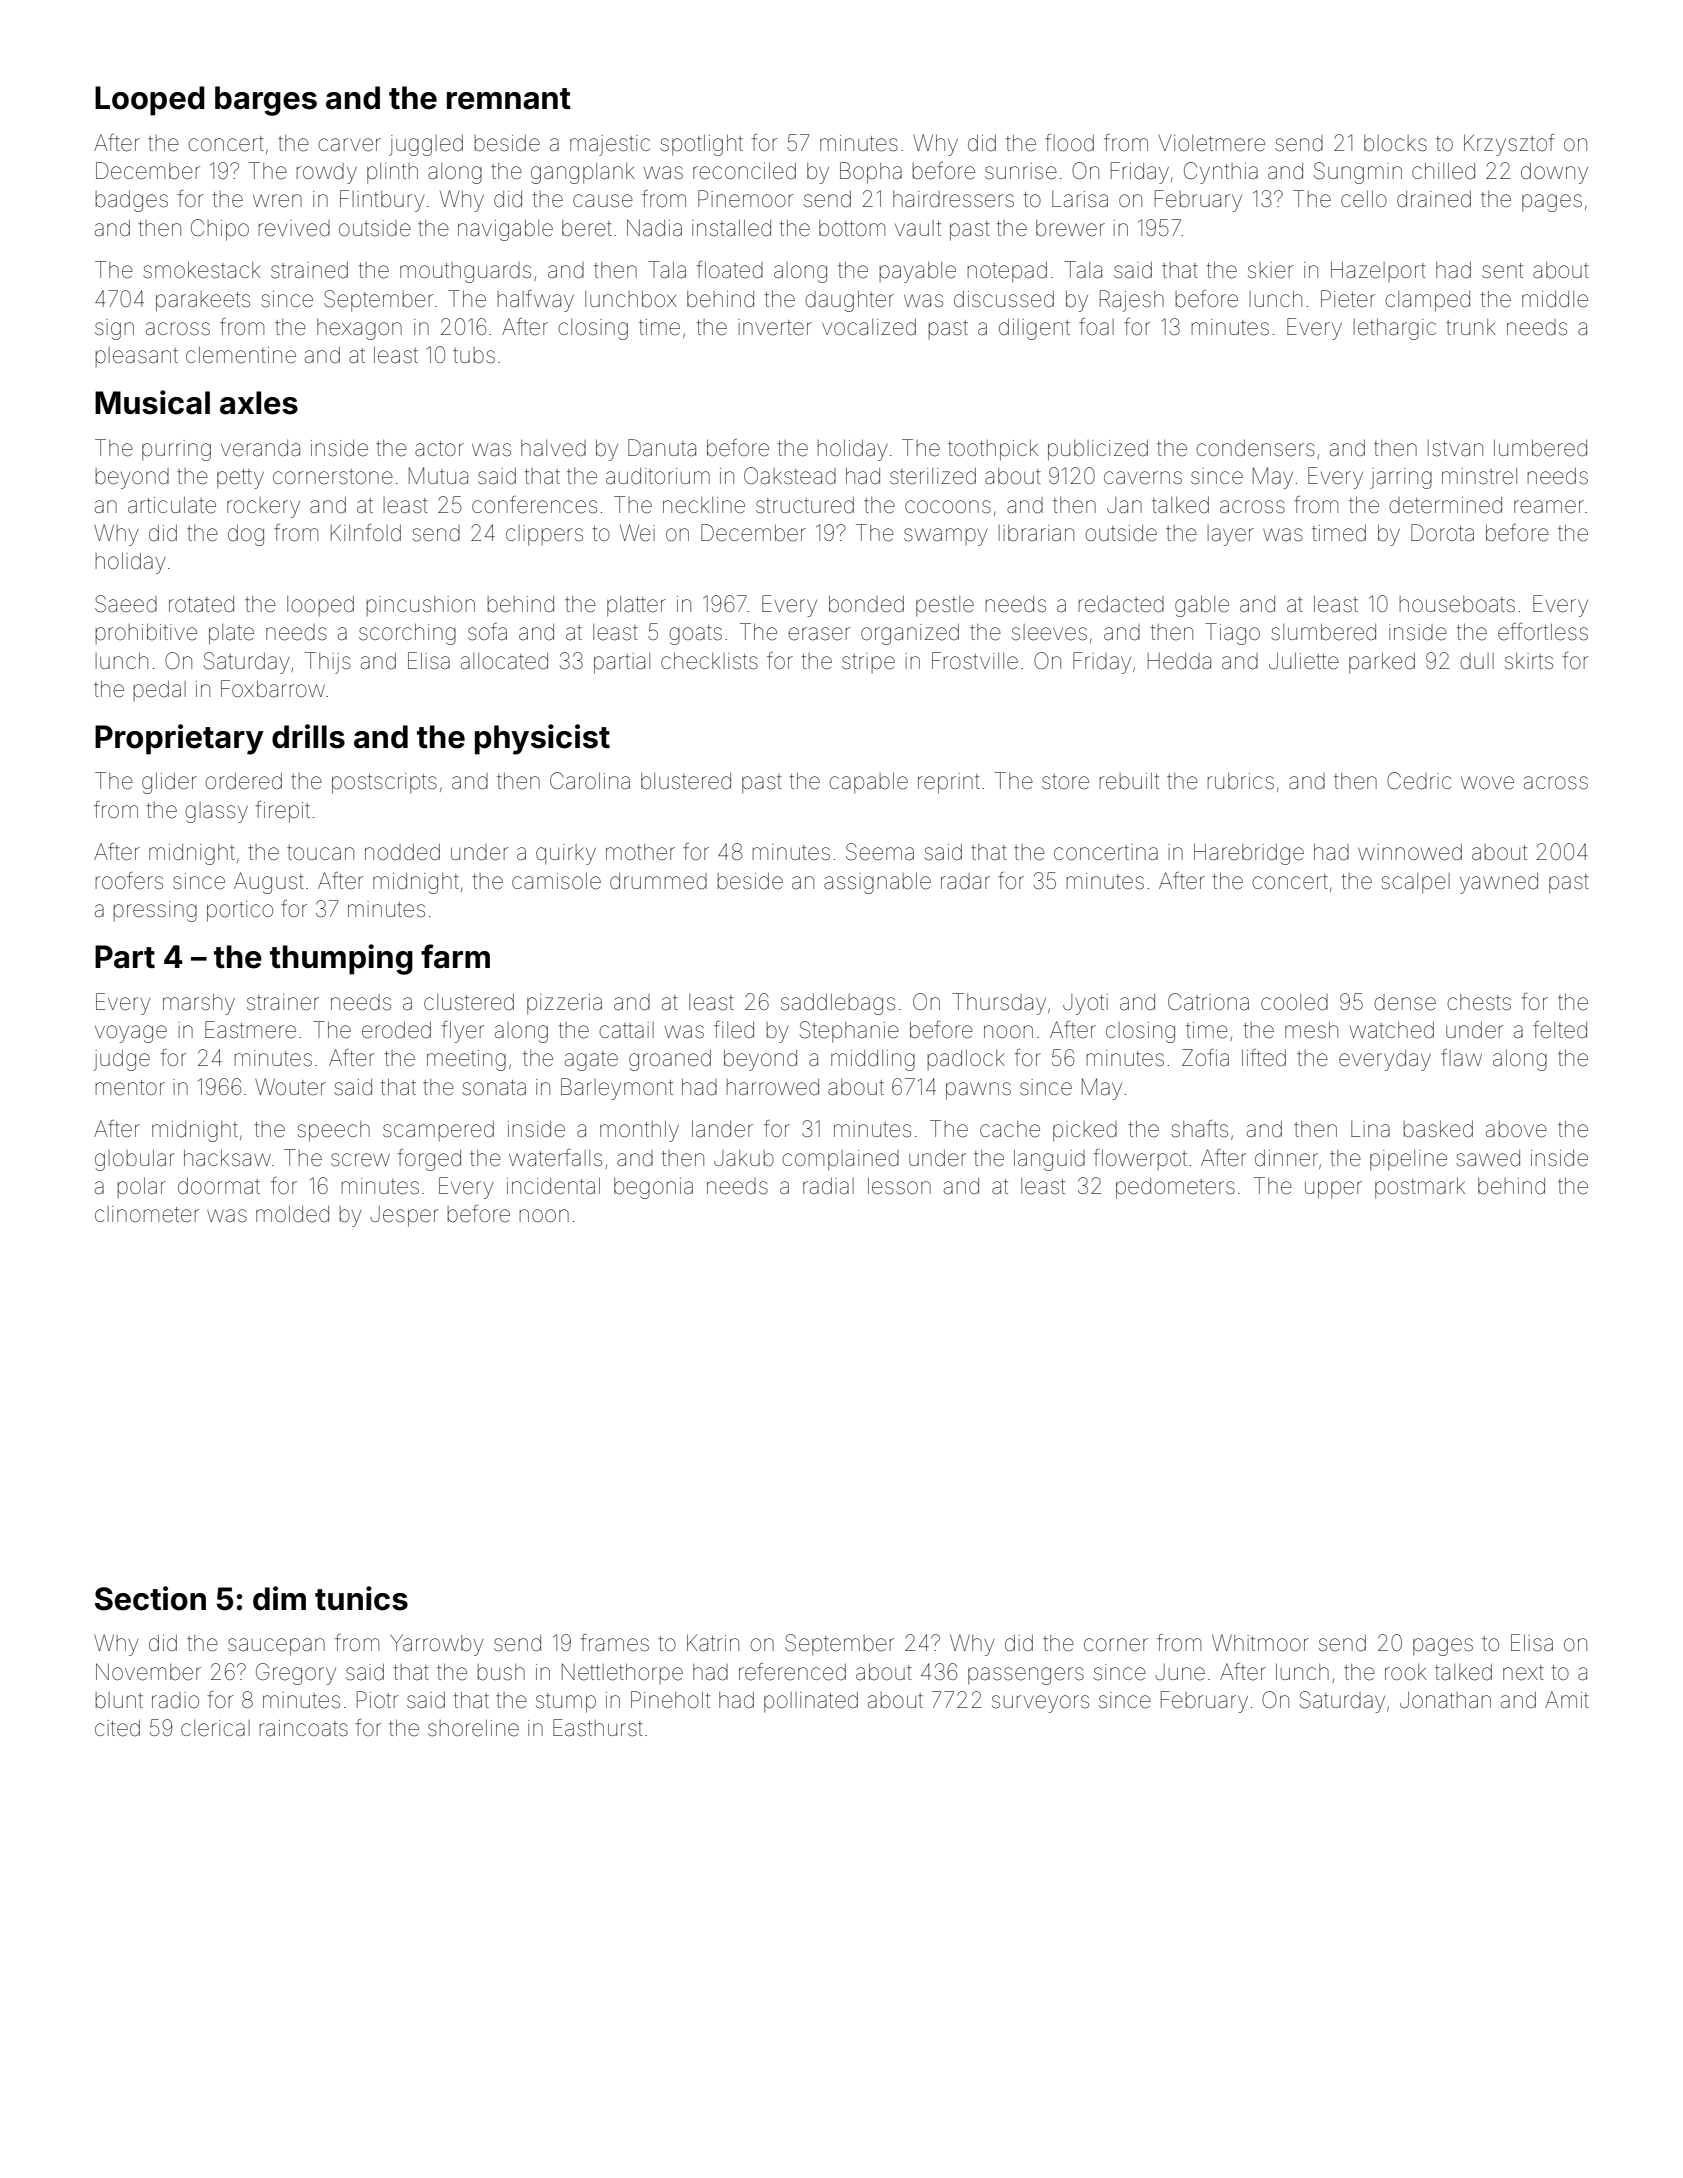 This screenshot has height=2178, width=1683. I want to click on June, so click(1180, 1672).
